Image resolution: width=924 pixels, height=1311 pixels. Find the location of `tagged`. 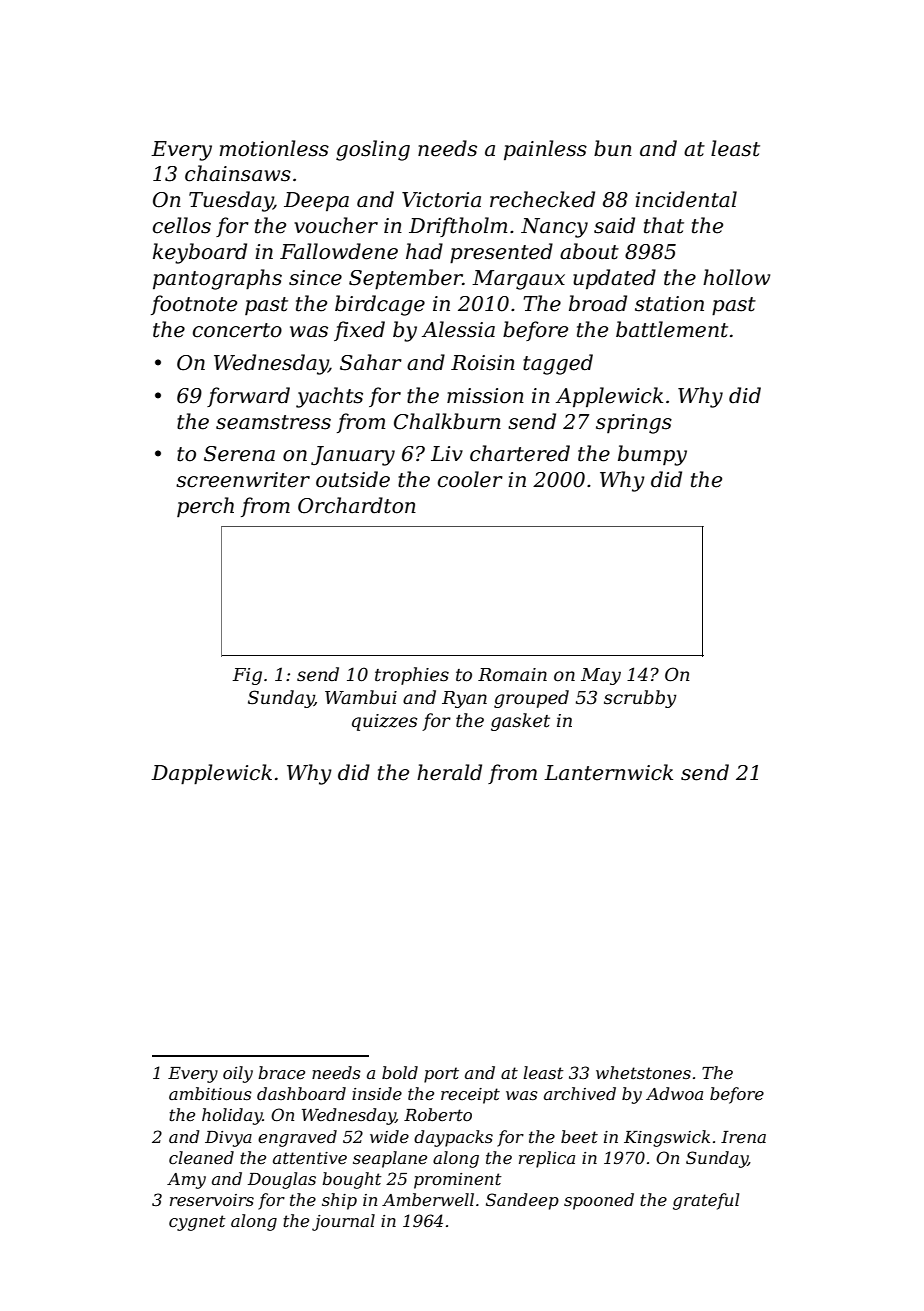

tagged is located at coordinates (558, 364).
